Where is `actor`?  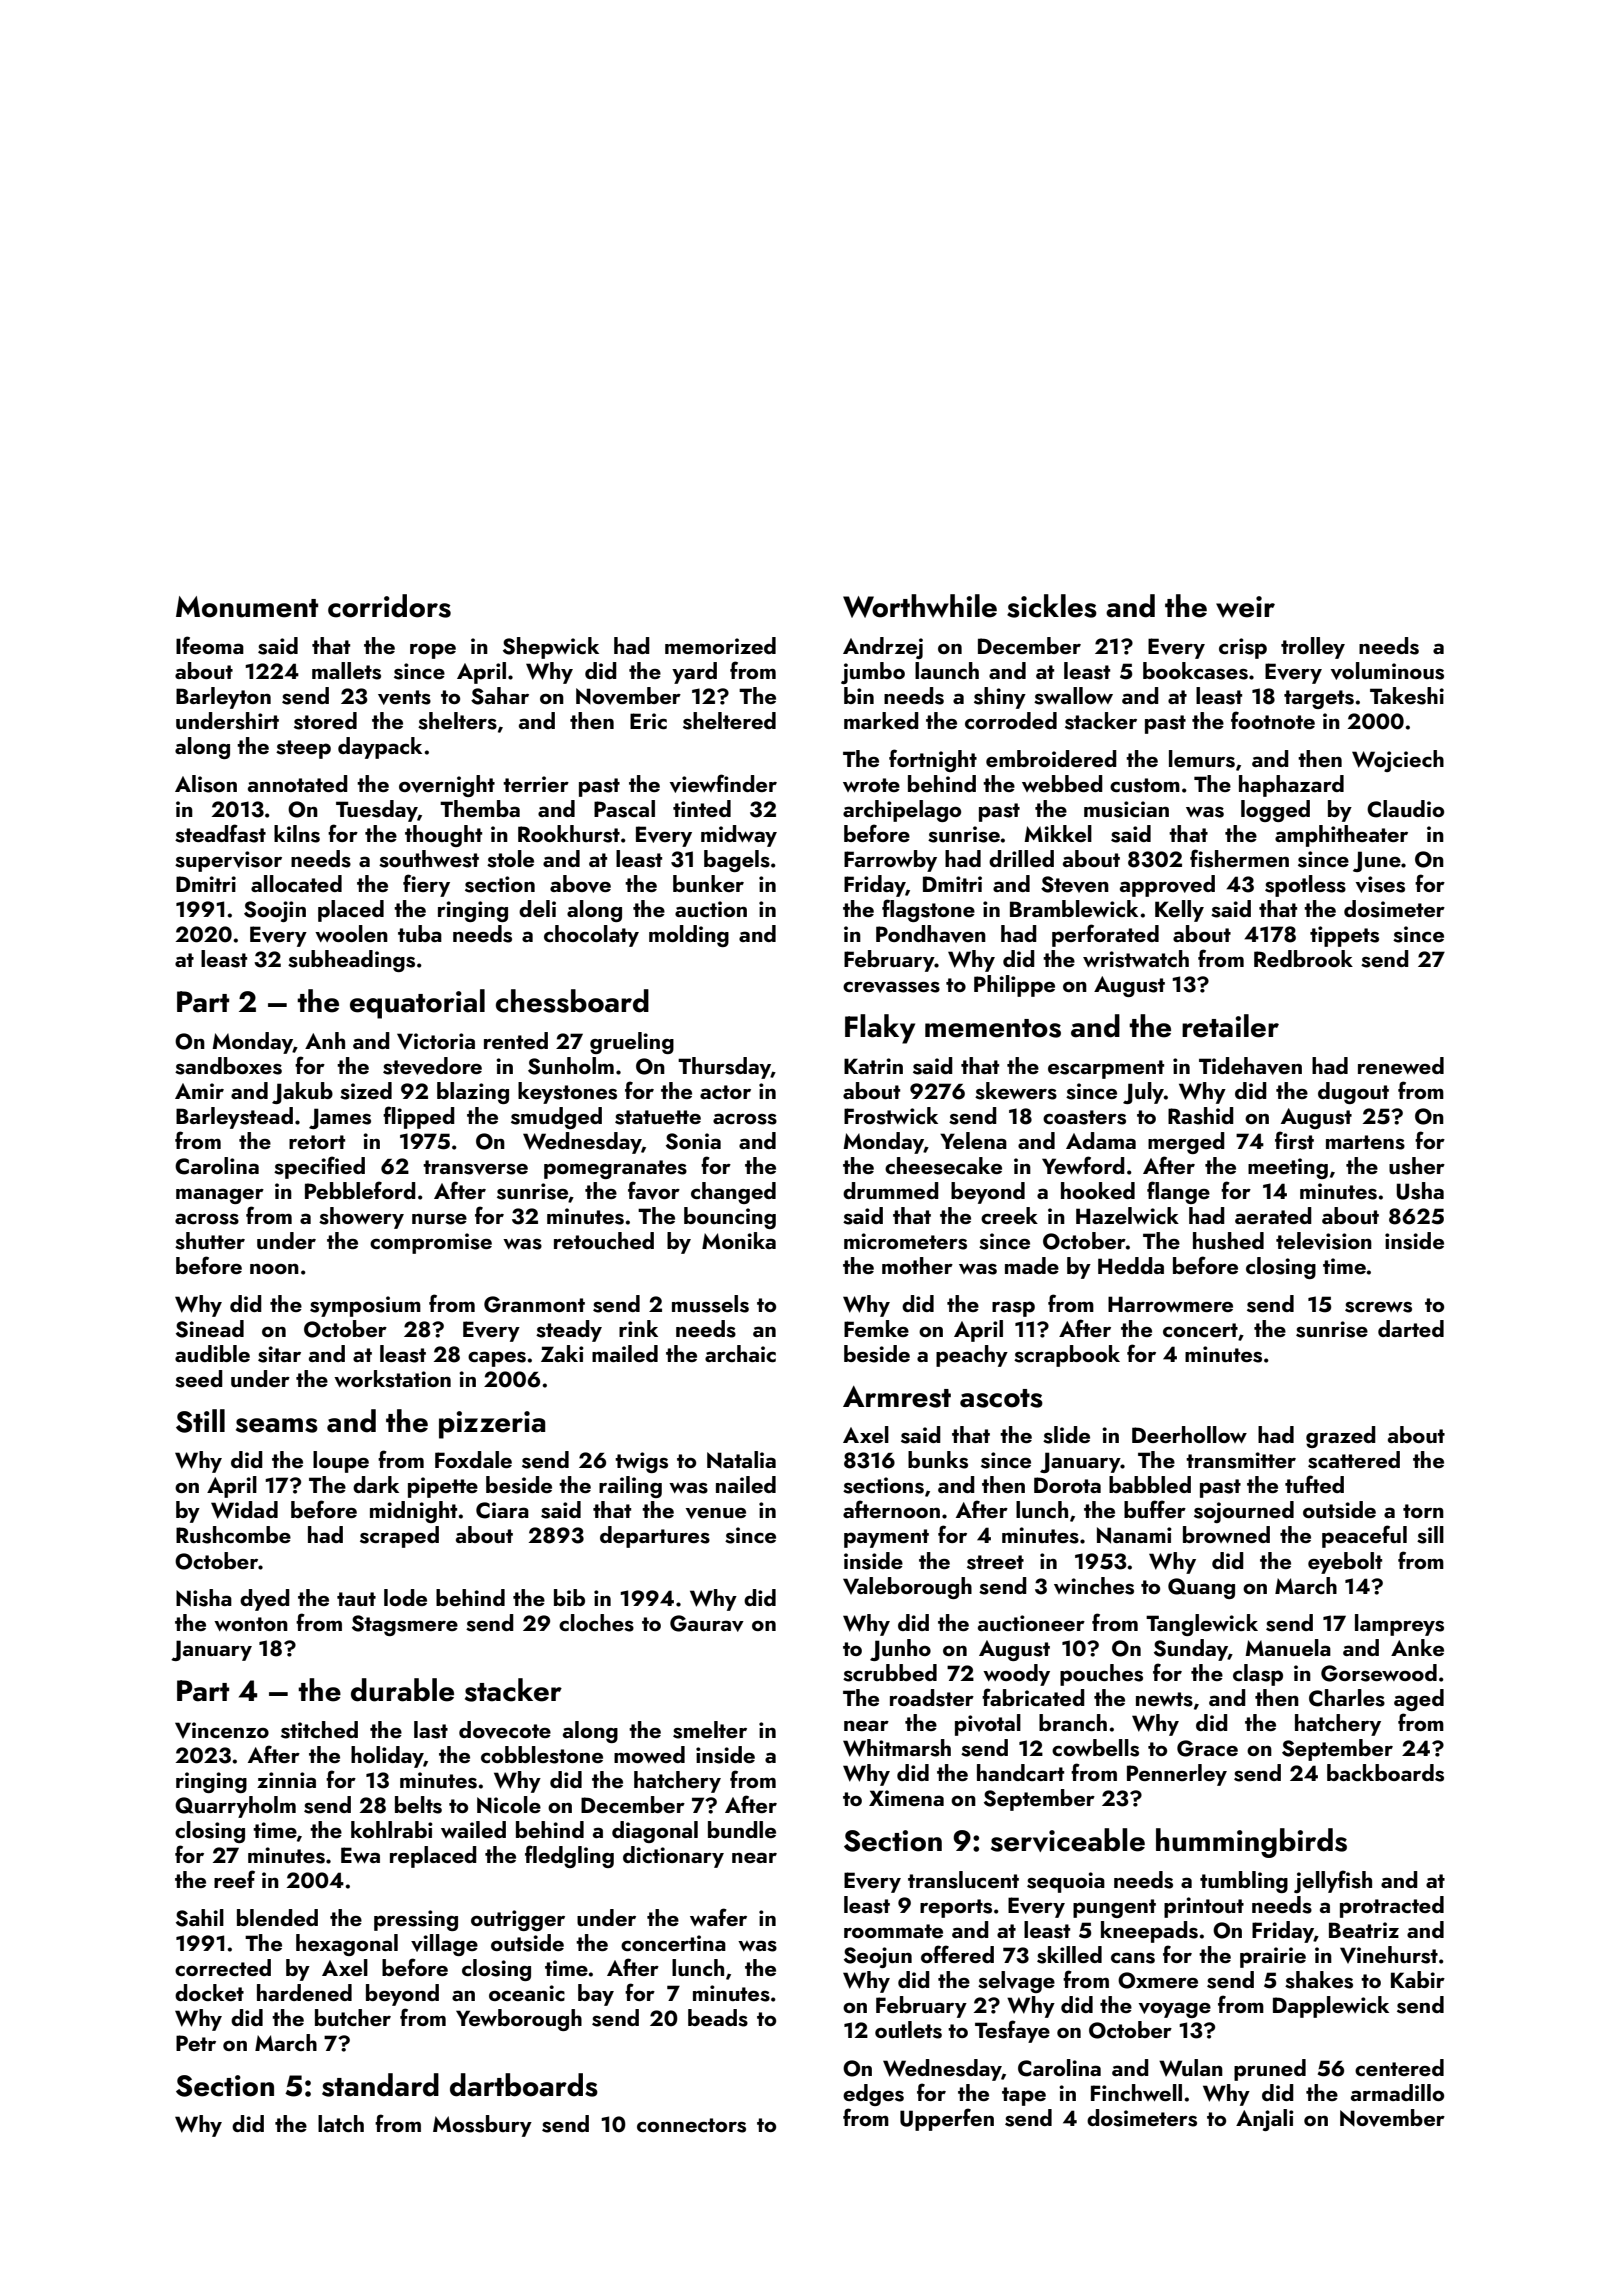
actor is located at coordinates (725, 1092).
